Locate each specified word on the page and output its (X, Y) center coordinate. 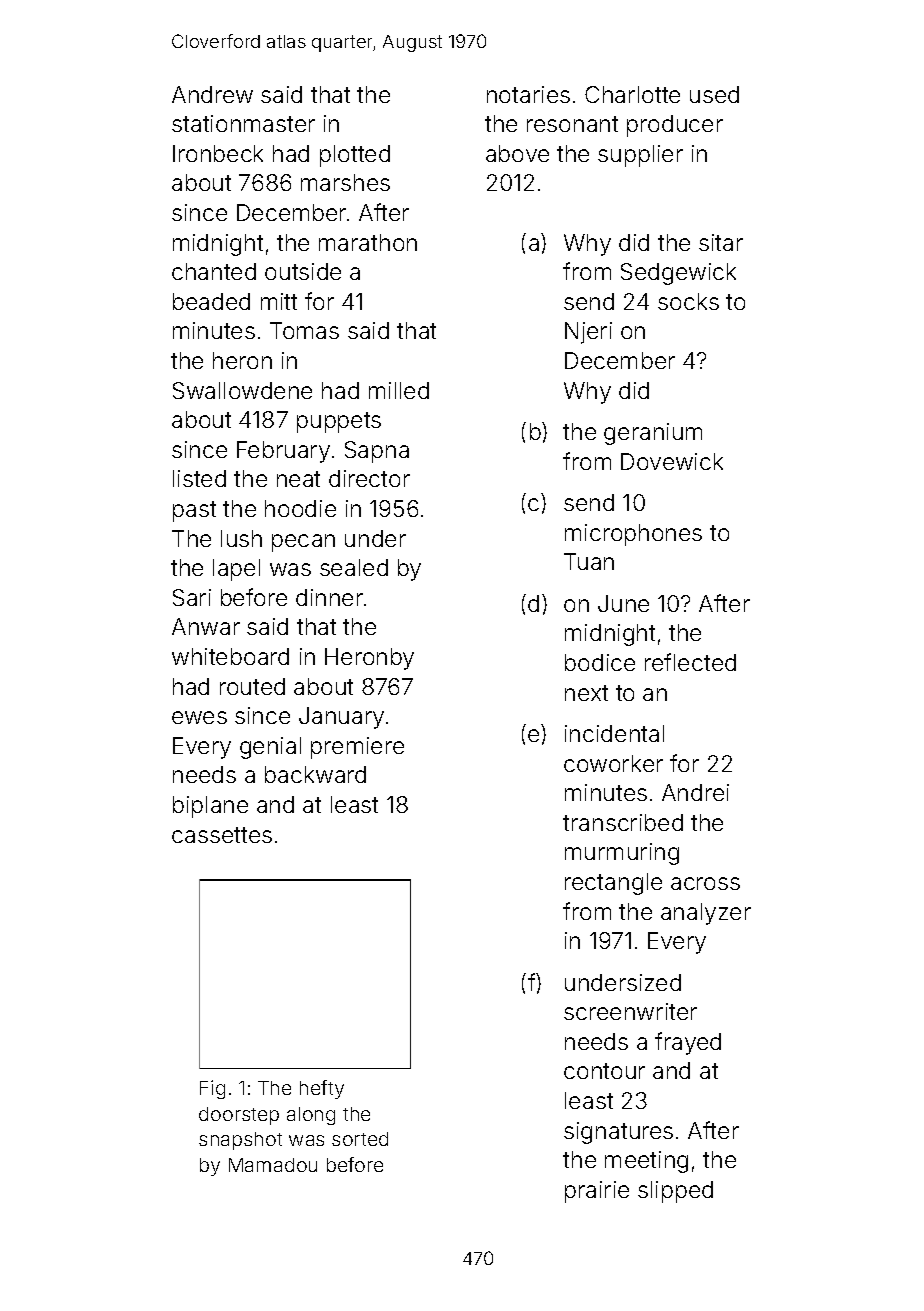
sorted (360, 1139)
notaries (528, 94)
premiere (357, 748)
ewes (199, 717)
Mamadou (273, 1165)
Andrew (212, 94)
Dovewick (672, 461)
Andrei (695, 792)
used (714, 94)
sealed (354, 567)
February (283, 452)
